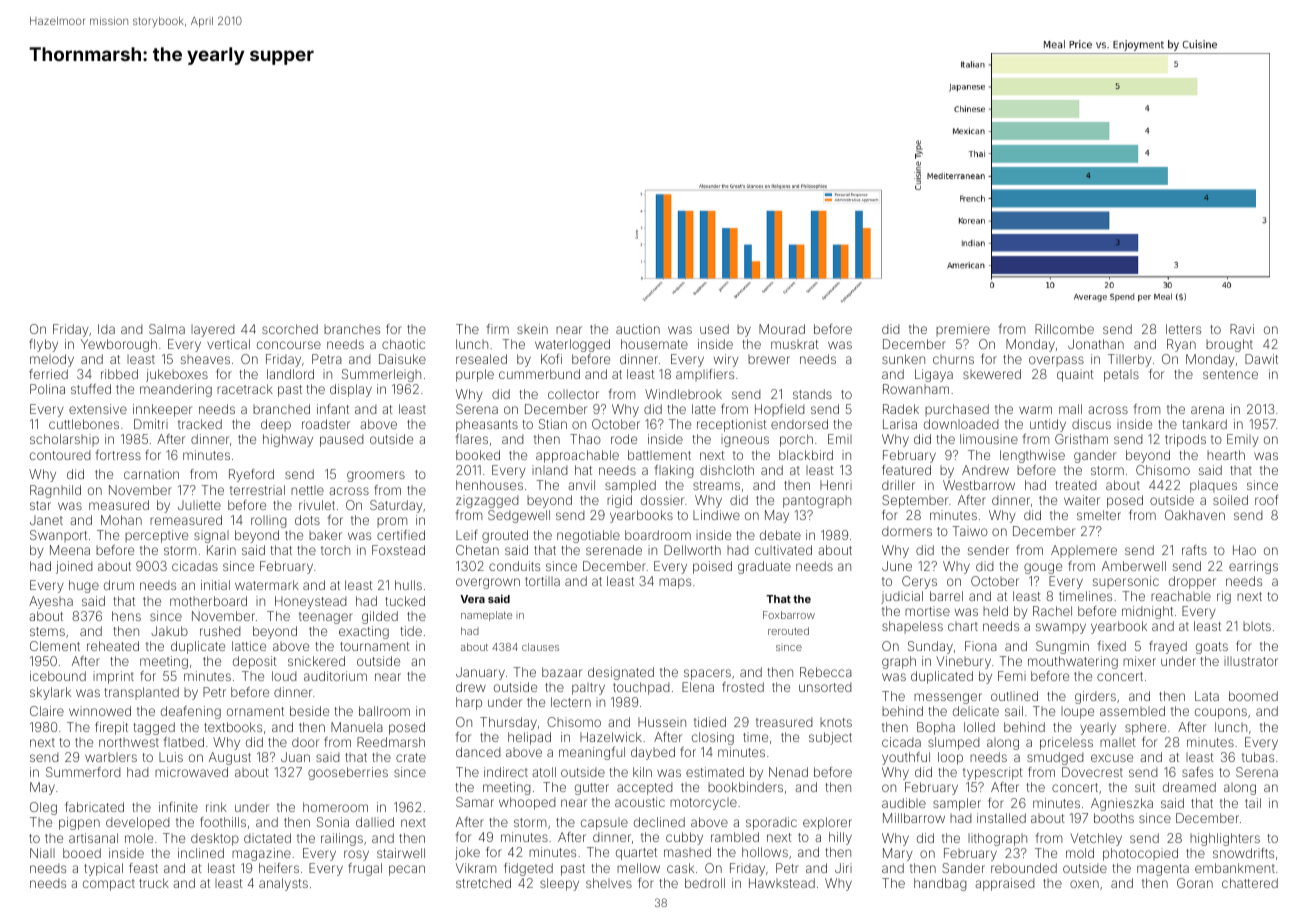 Image resolution: width=1308 pixels, height=924 pixels. Describe the element at coordinates (167, 329) in the document. I see `Salma` at that location.
